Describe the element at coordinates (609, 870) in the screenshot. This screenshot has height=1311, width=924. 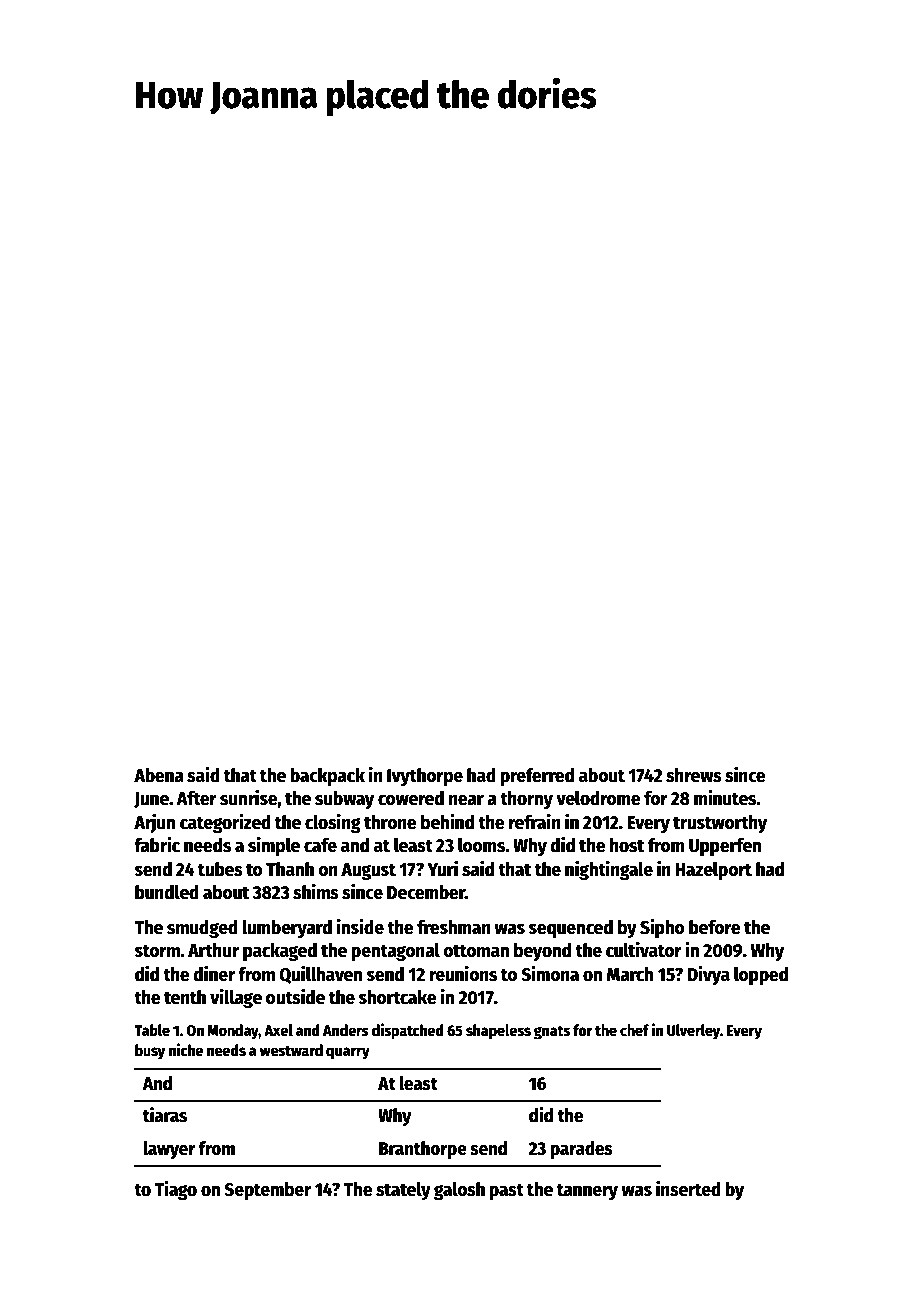
I see `nightingale` at that location.
